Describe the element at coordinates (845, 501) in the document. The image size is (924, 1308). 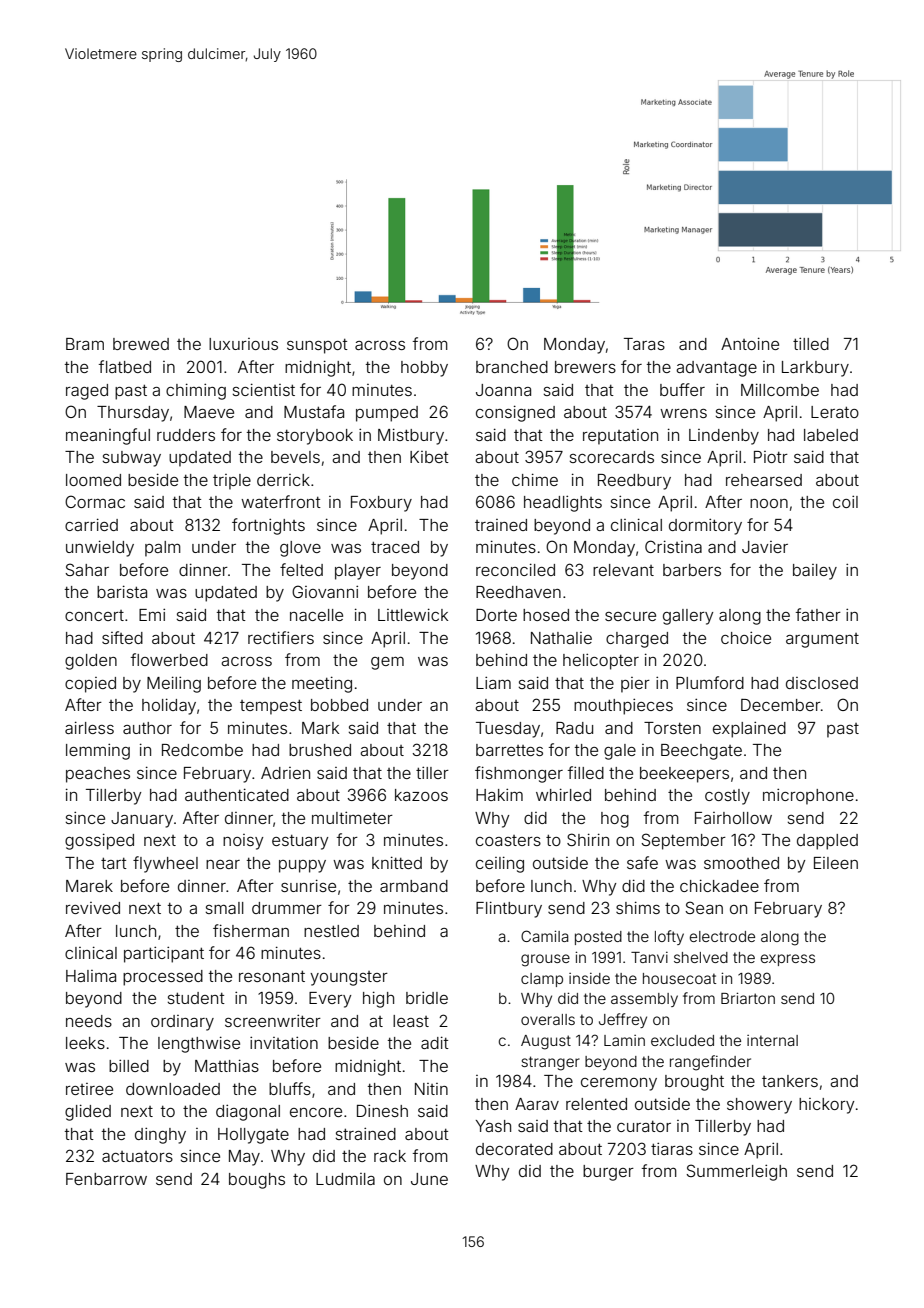
I see `coil` at that location.
